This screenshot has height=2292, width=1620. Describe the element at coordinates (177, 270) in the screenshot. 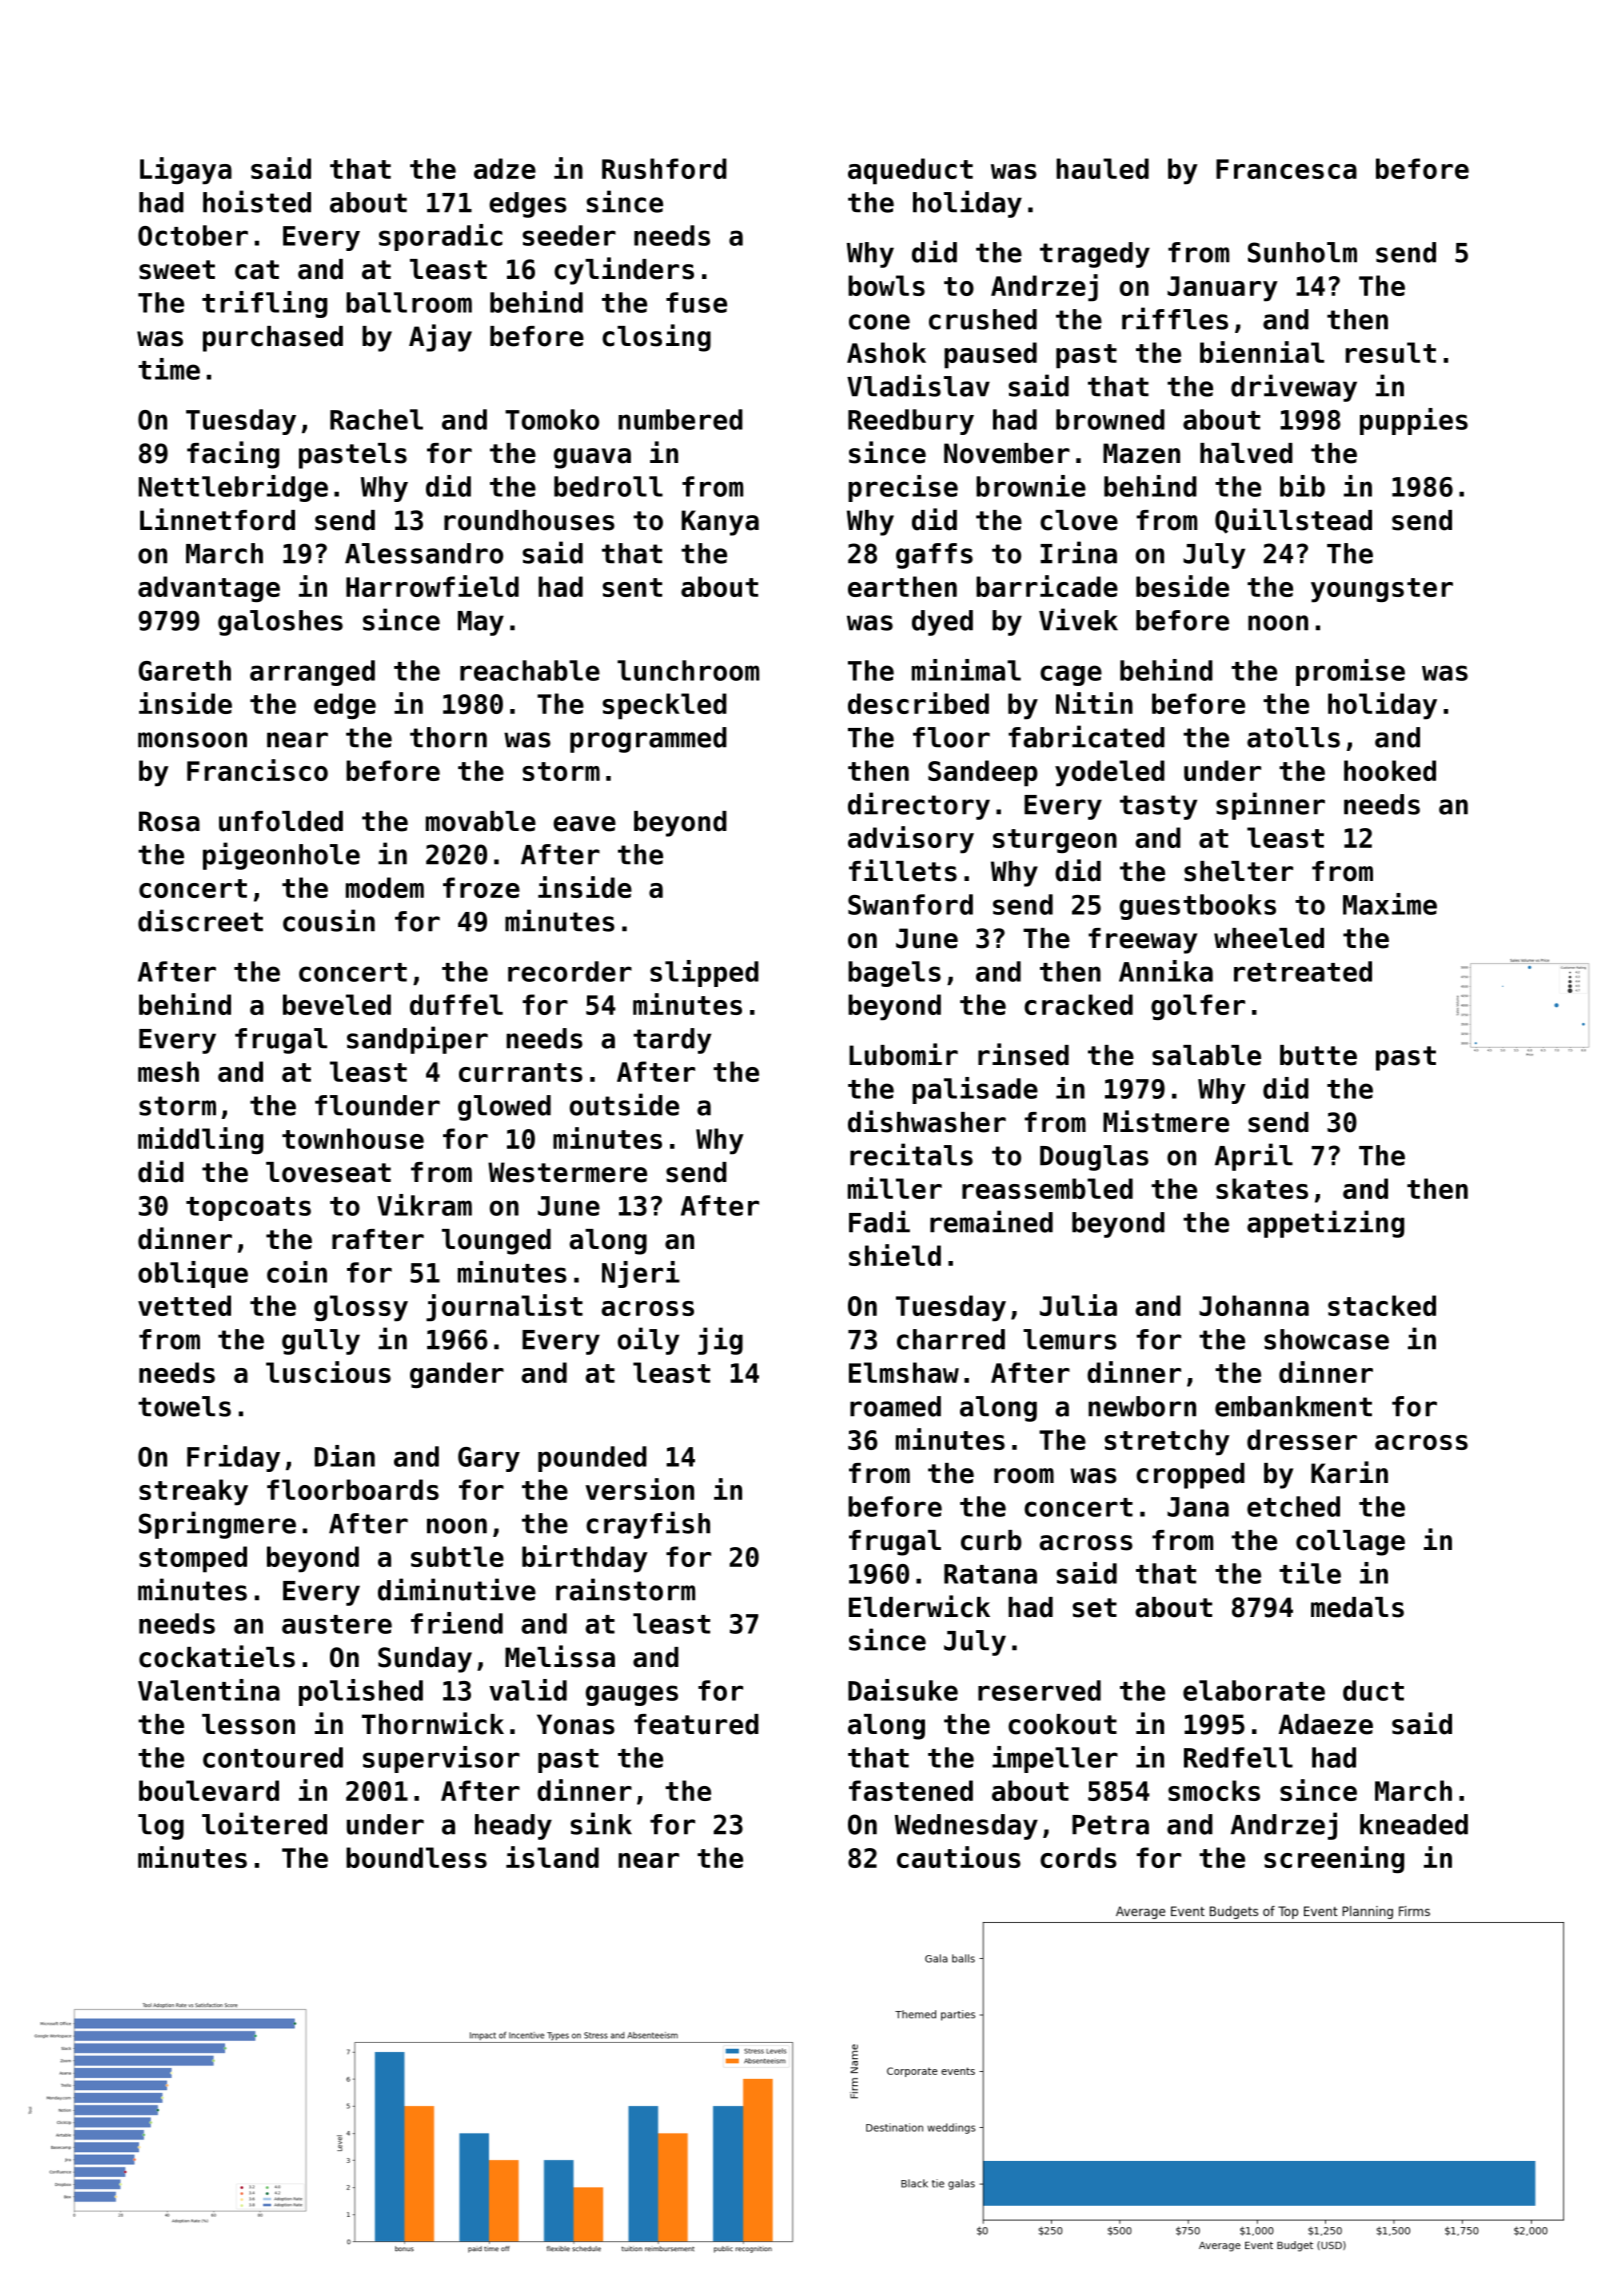

I see `sweet` at that location.
